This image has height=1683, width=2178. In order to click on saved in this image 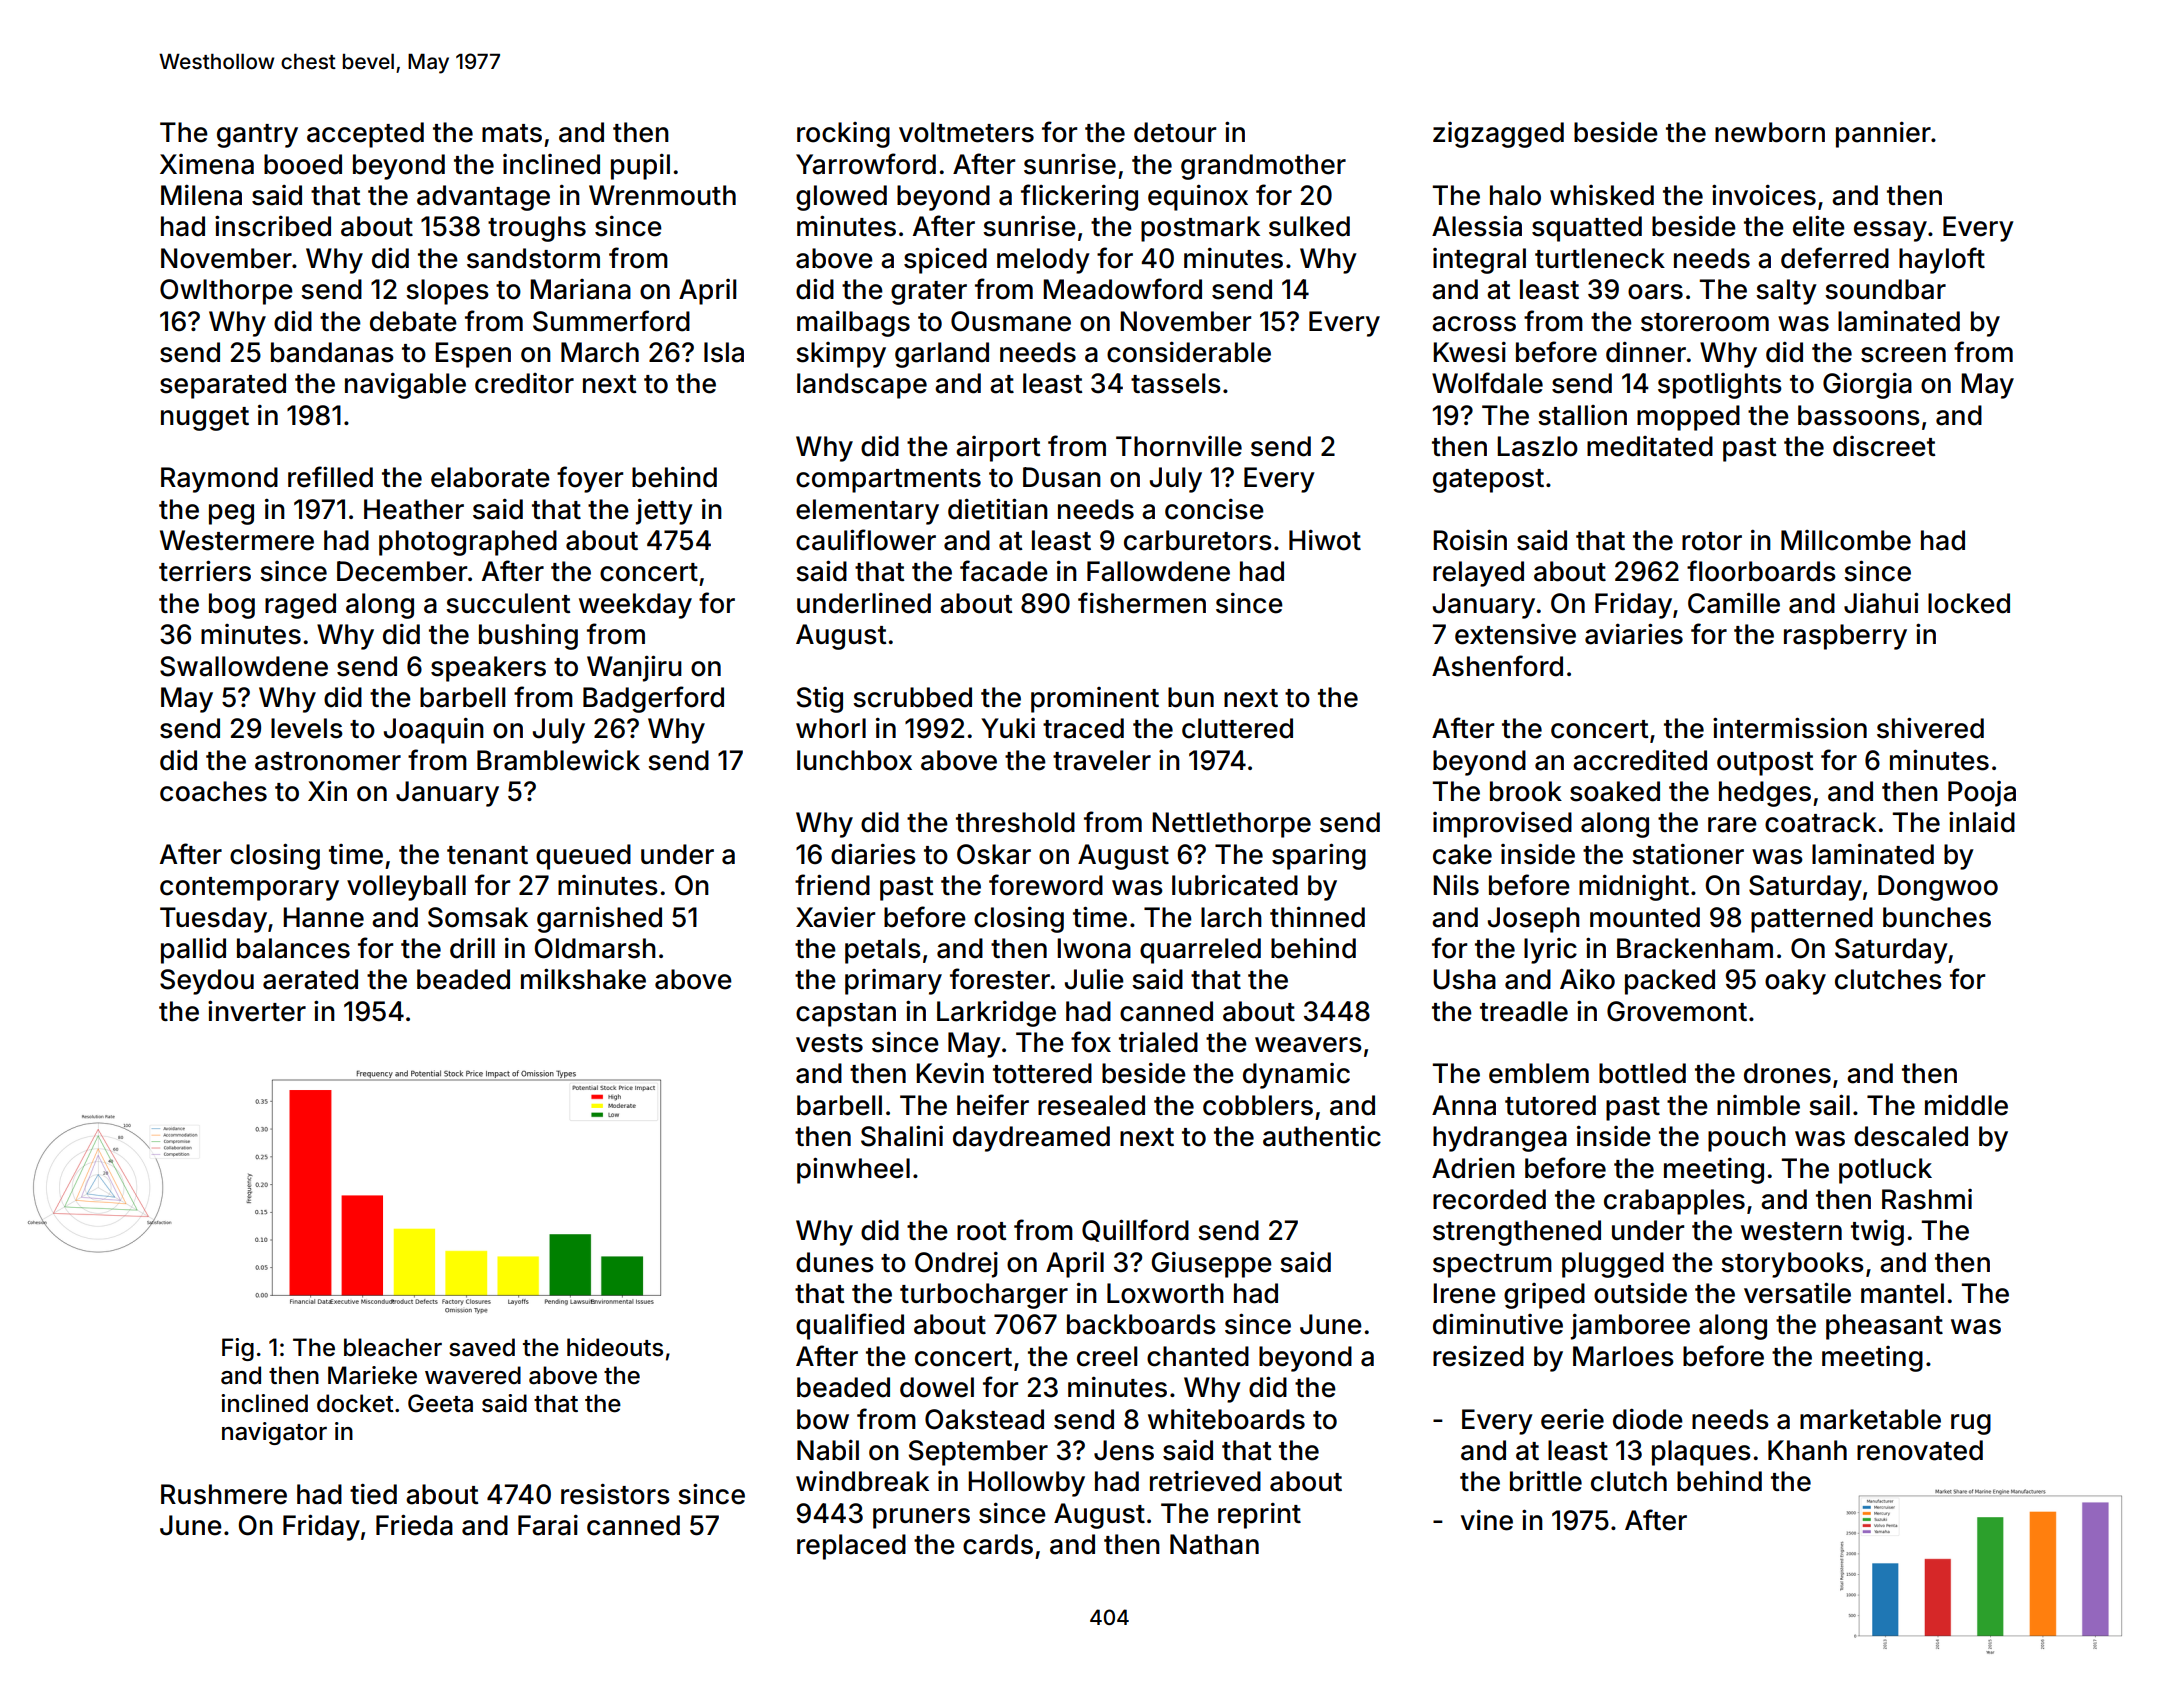, I will do `click(482, 1347)`.
